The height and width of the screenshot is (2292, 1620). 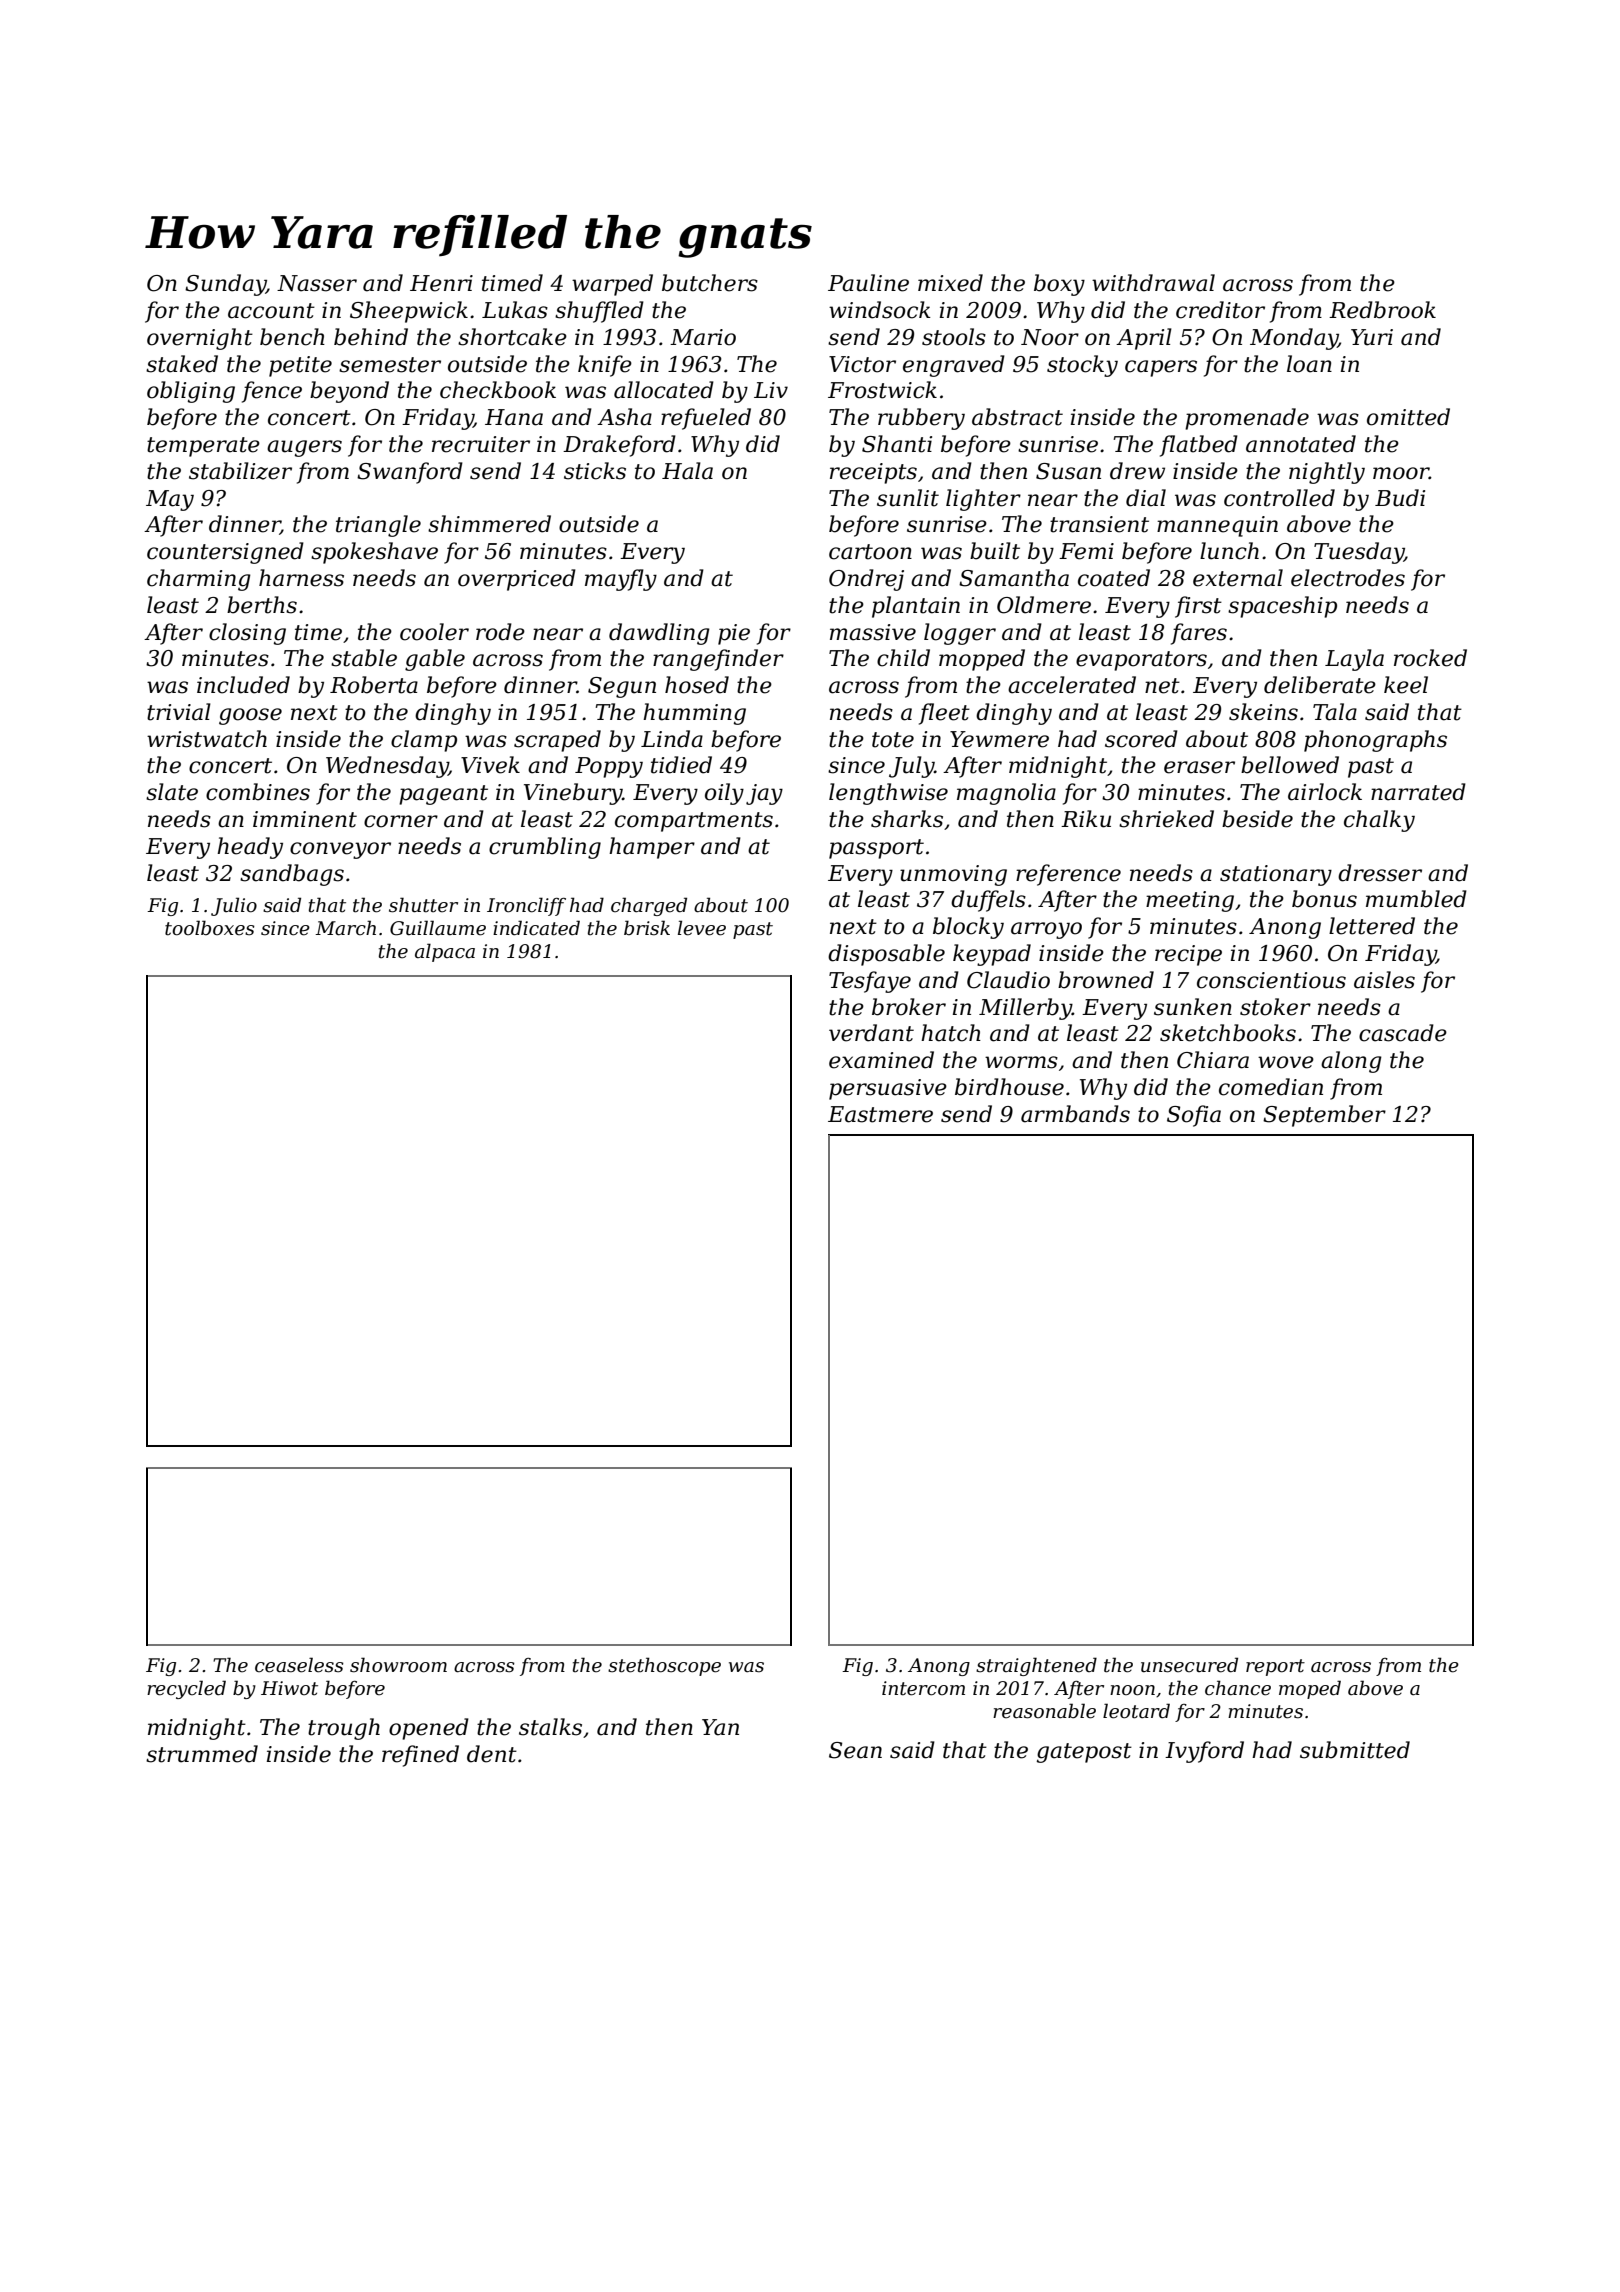 What do you see at coordinates (664, 1666) in the screenshot?
I see `stethoscope` at bounding box center [664, 1666].
